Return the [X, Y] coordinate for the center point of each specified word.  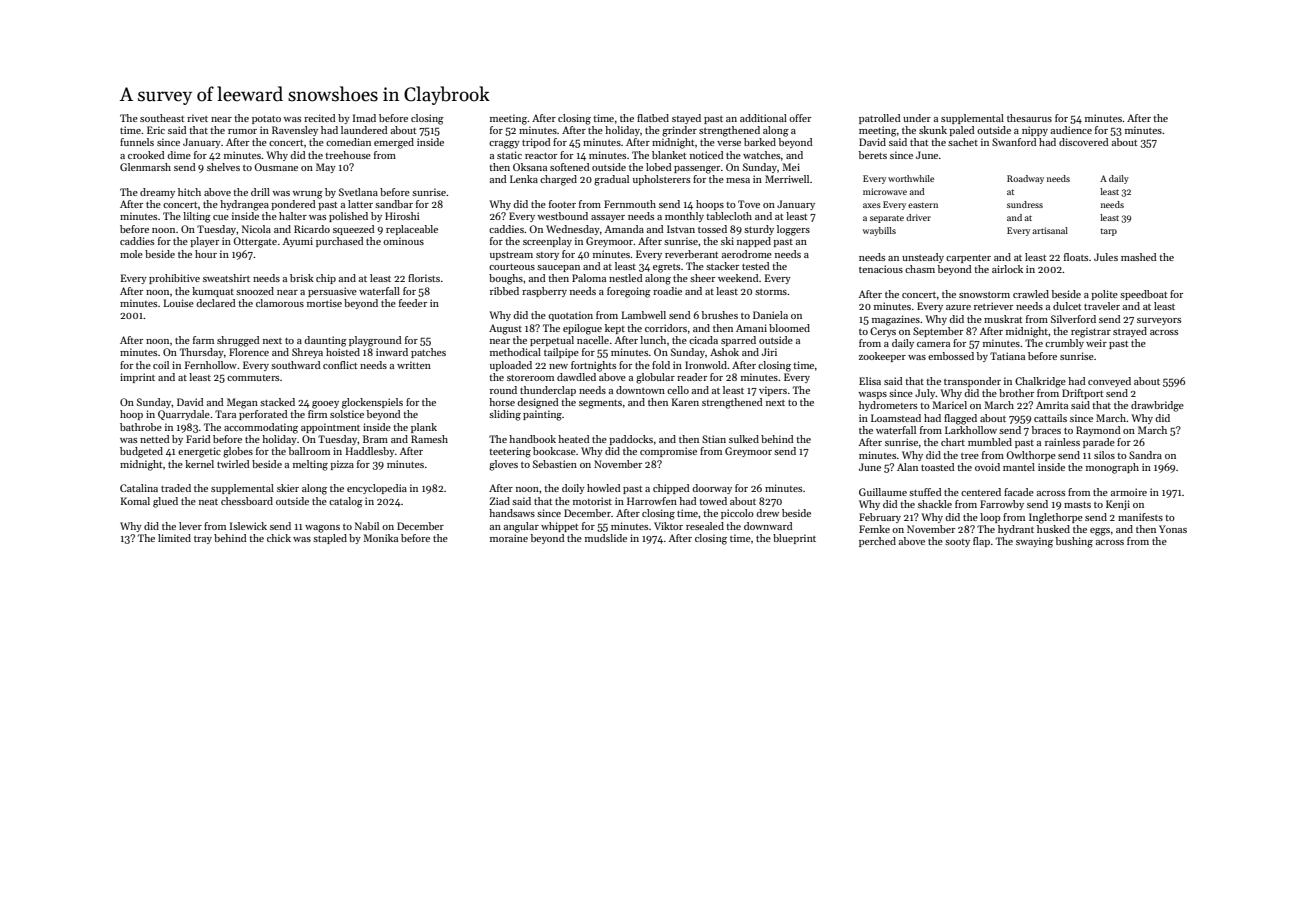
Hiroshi [402, 216]
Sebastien [555, 464]
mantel [1019, 467]
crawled [1031, 294]
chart [953, 442]
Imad [364, 118]
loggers [793, 230]
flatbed [653, 118]
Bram [375, 439]
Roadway [1025, 179]
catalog [346, 502]
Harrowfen [652, 501]
